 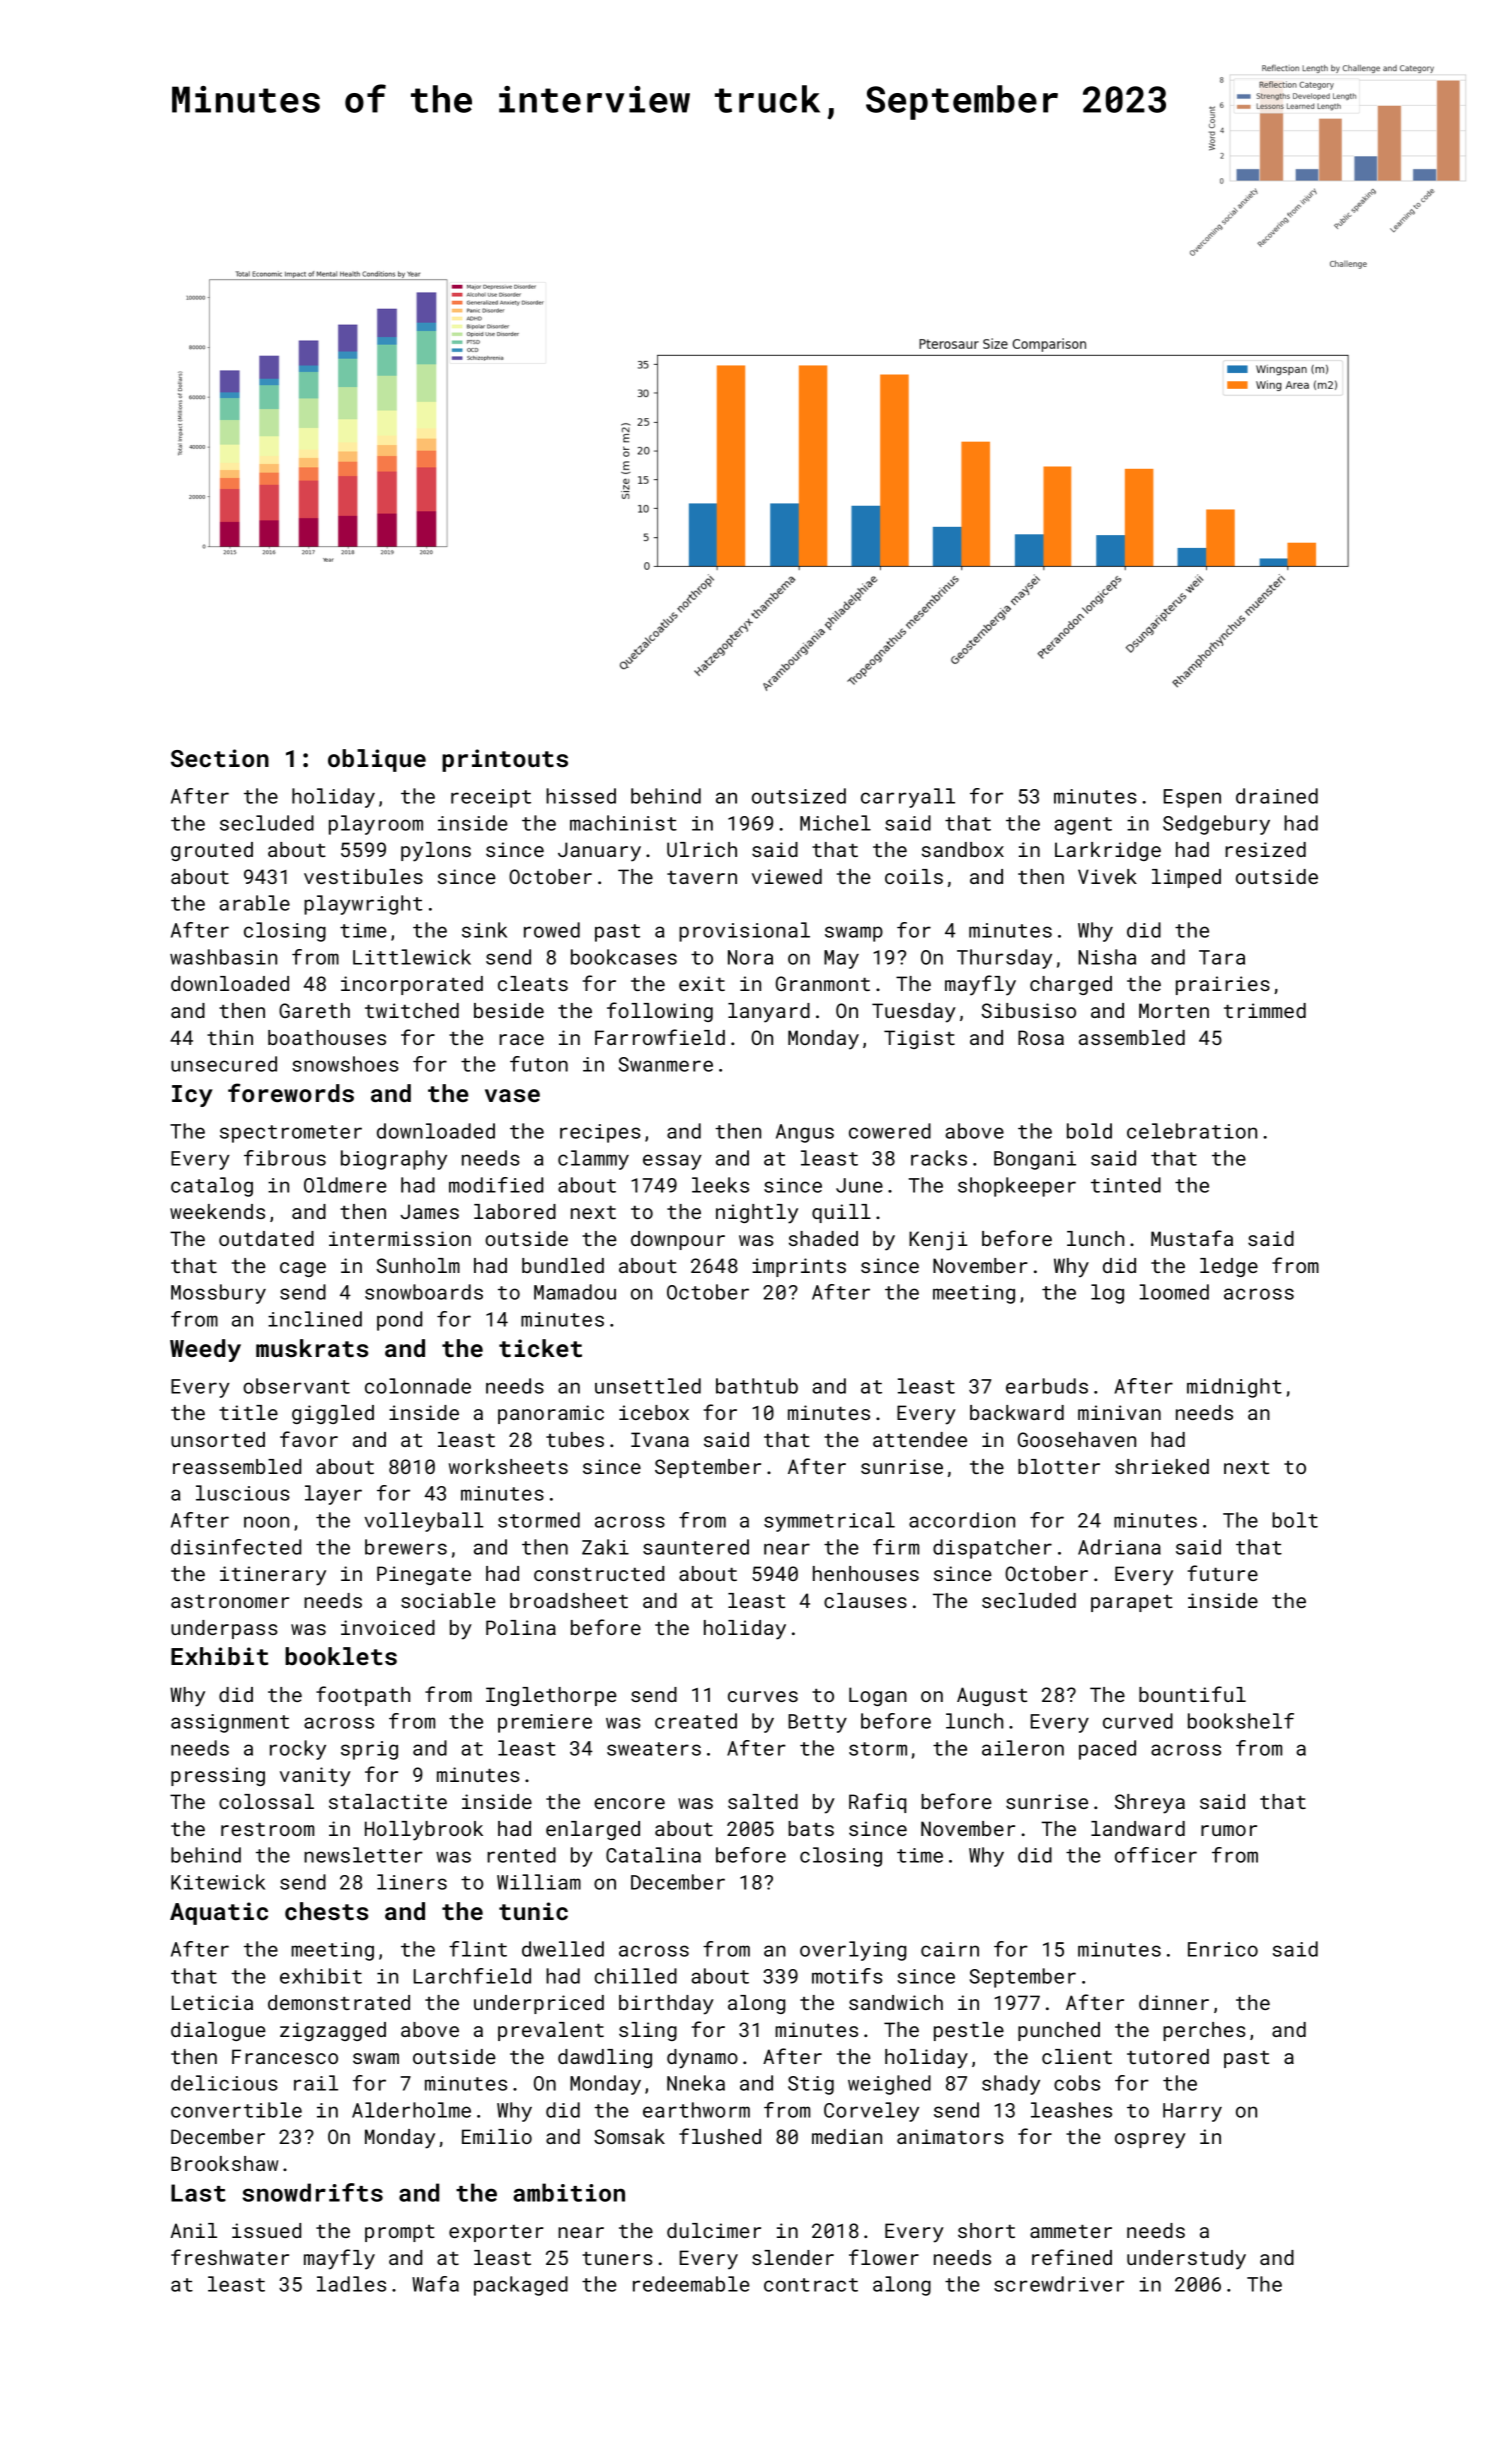 What do you see at coordinates (691, 2284) in the page?
I see `redeemable` at bounding box center [691, 2284].
